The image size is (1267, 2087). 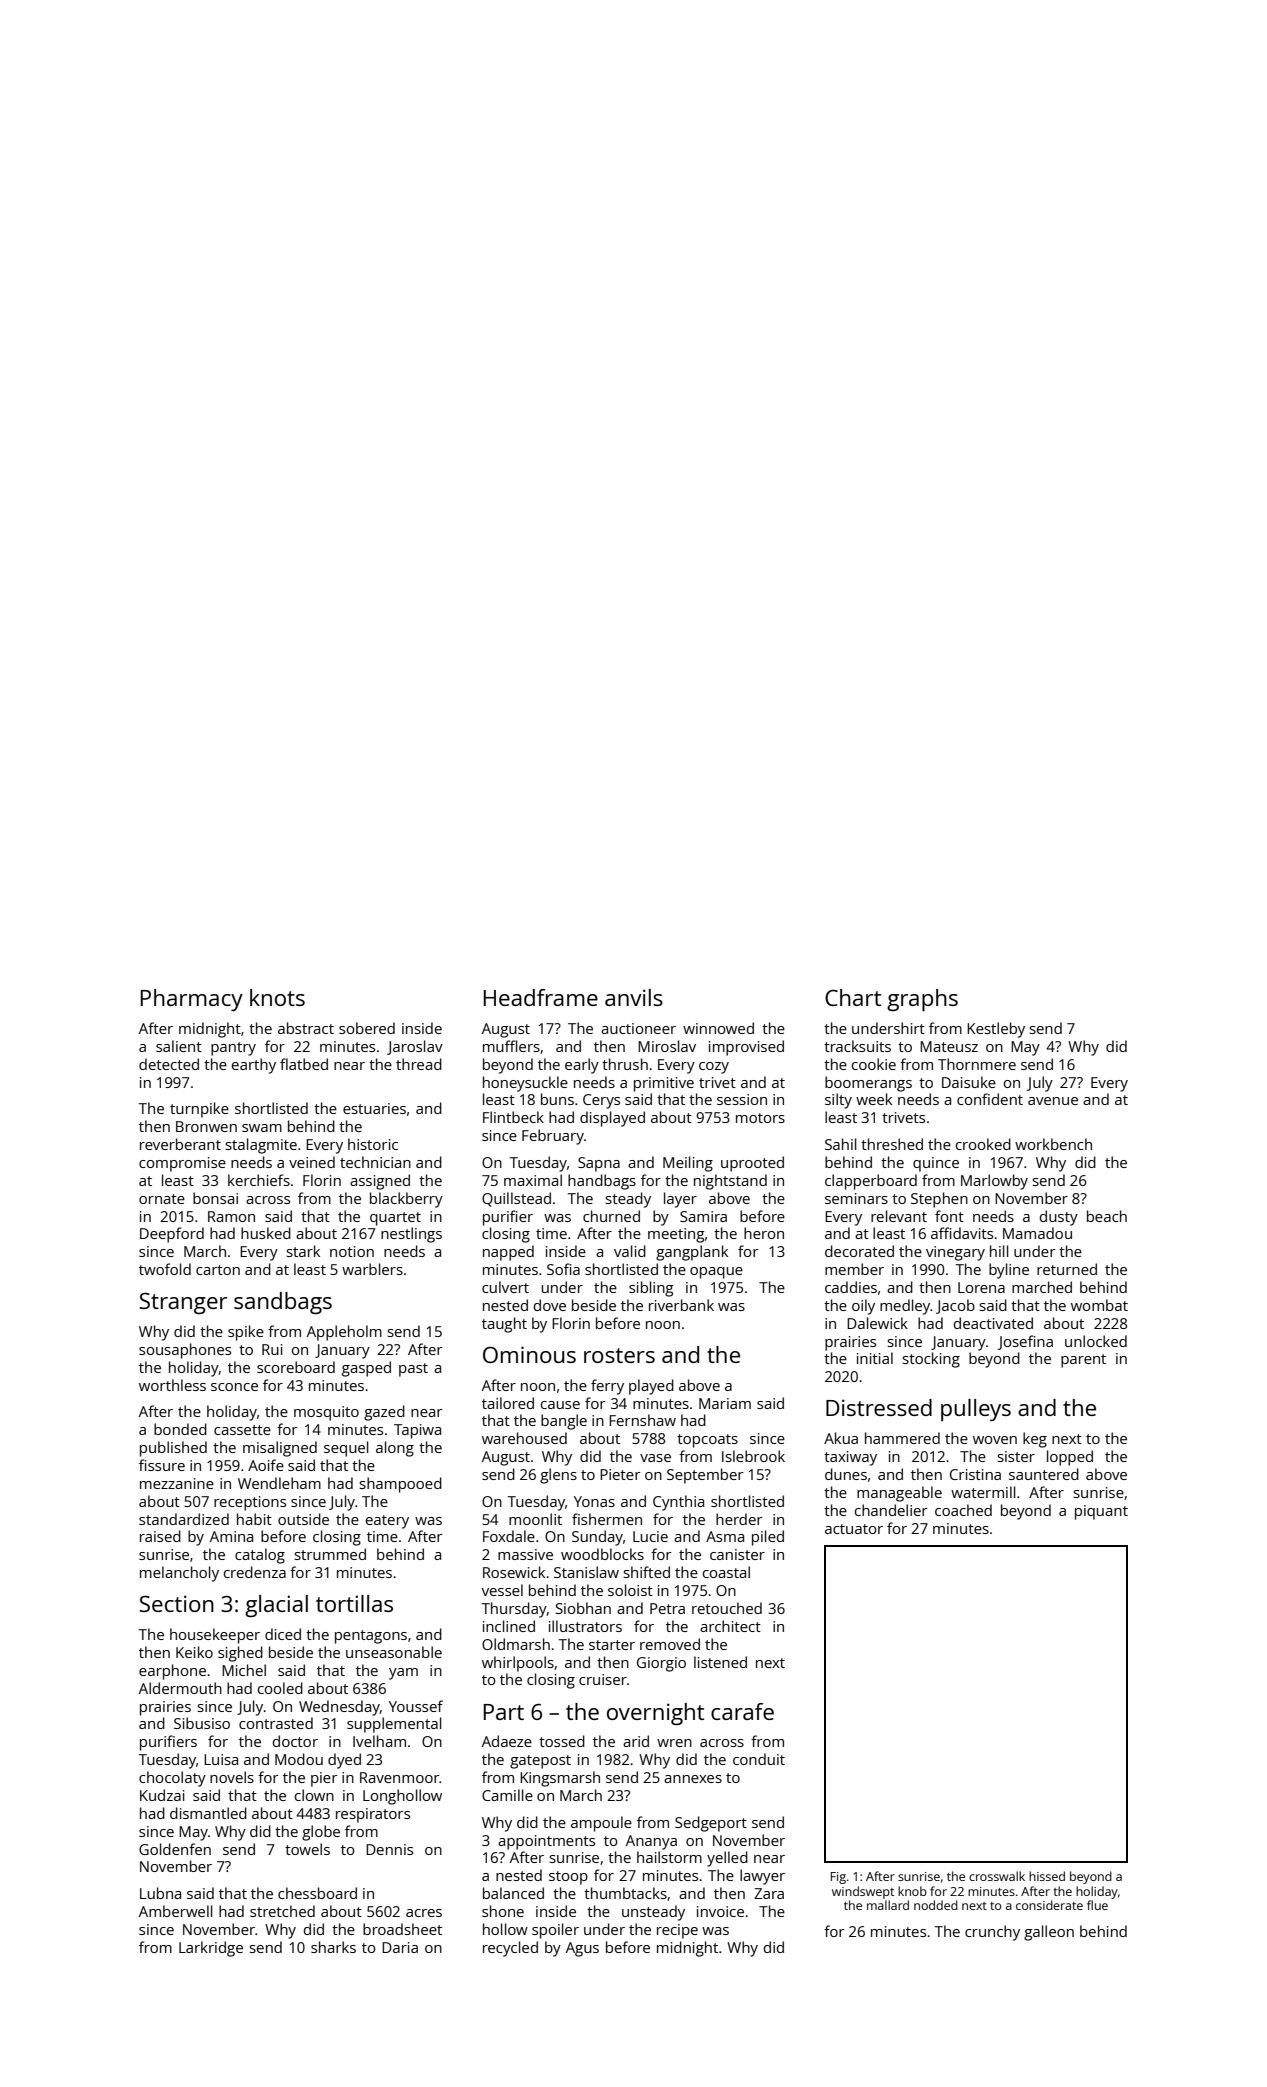 What do you see at coordinates (282, 1911) in the page?
I see `stretched` at bounding box center [282, 1911].
